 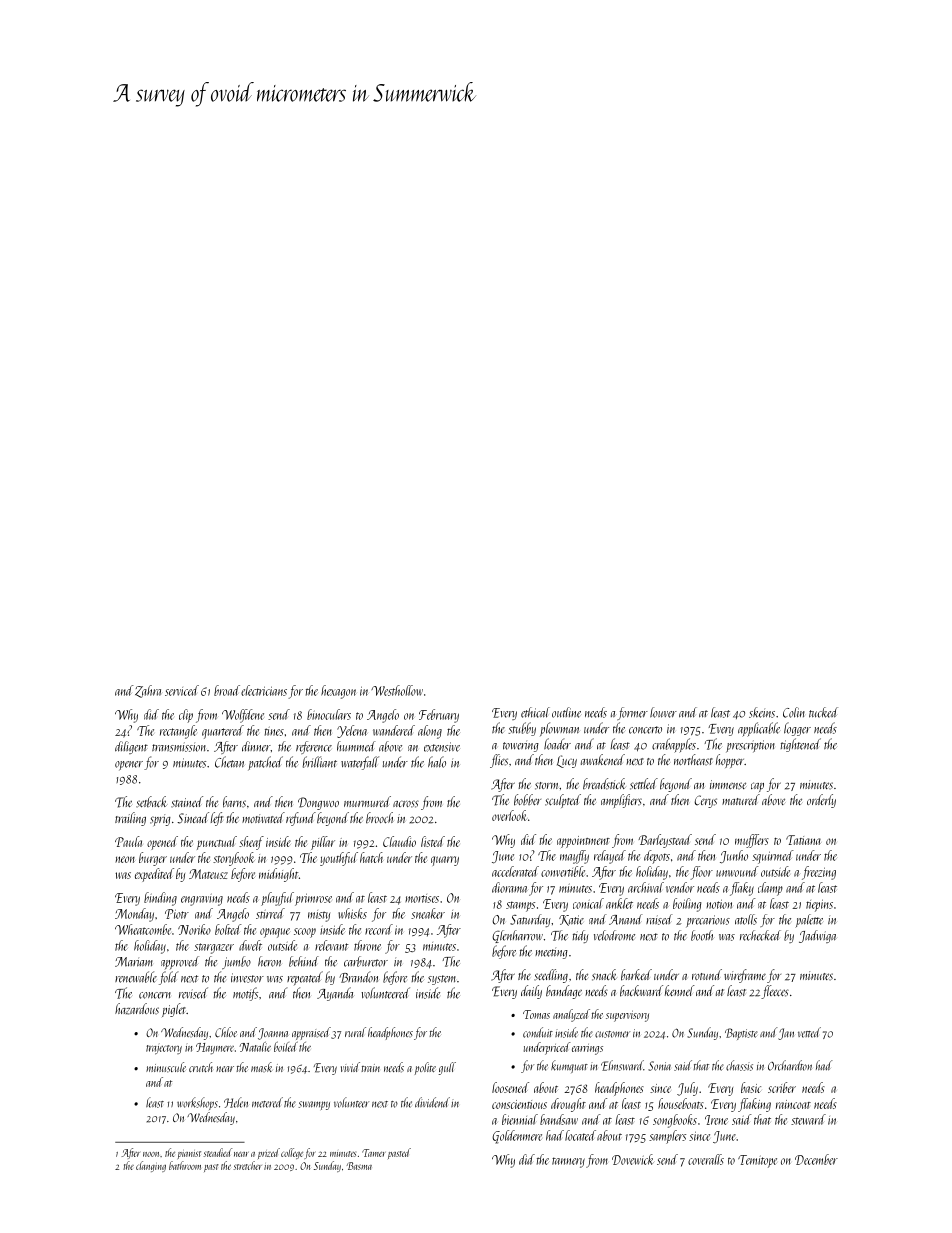 What do you see at coordinates (641, 991) in the page?
I see `backward` at bounding box center [641, 991].
